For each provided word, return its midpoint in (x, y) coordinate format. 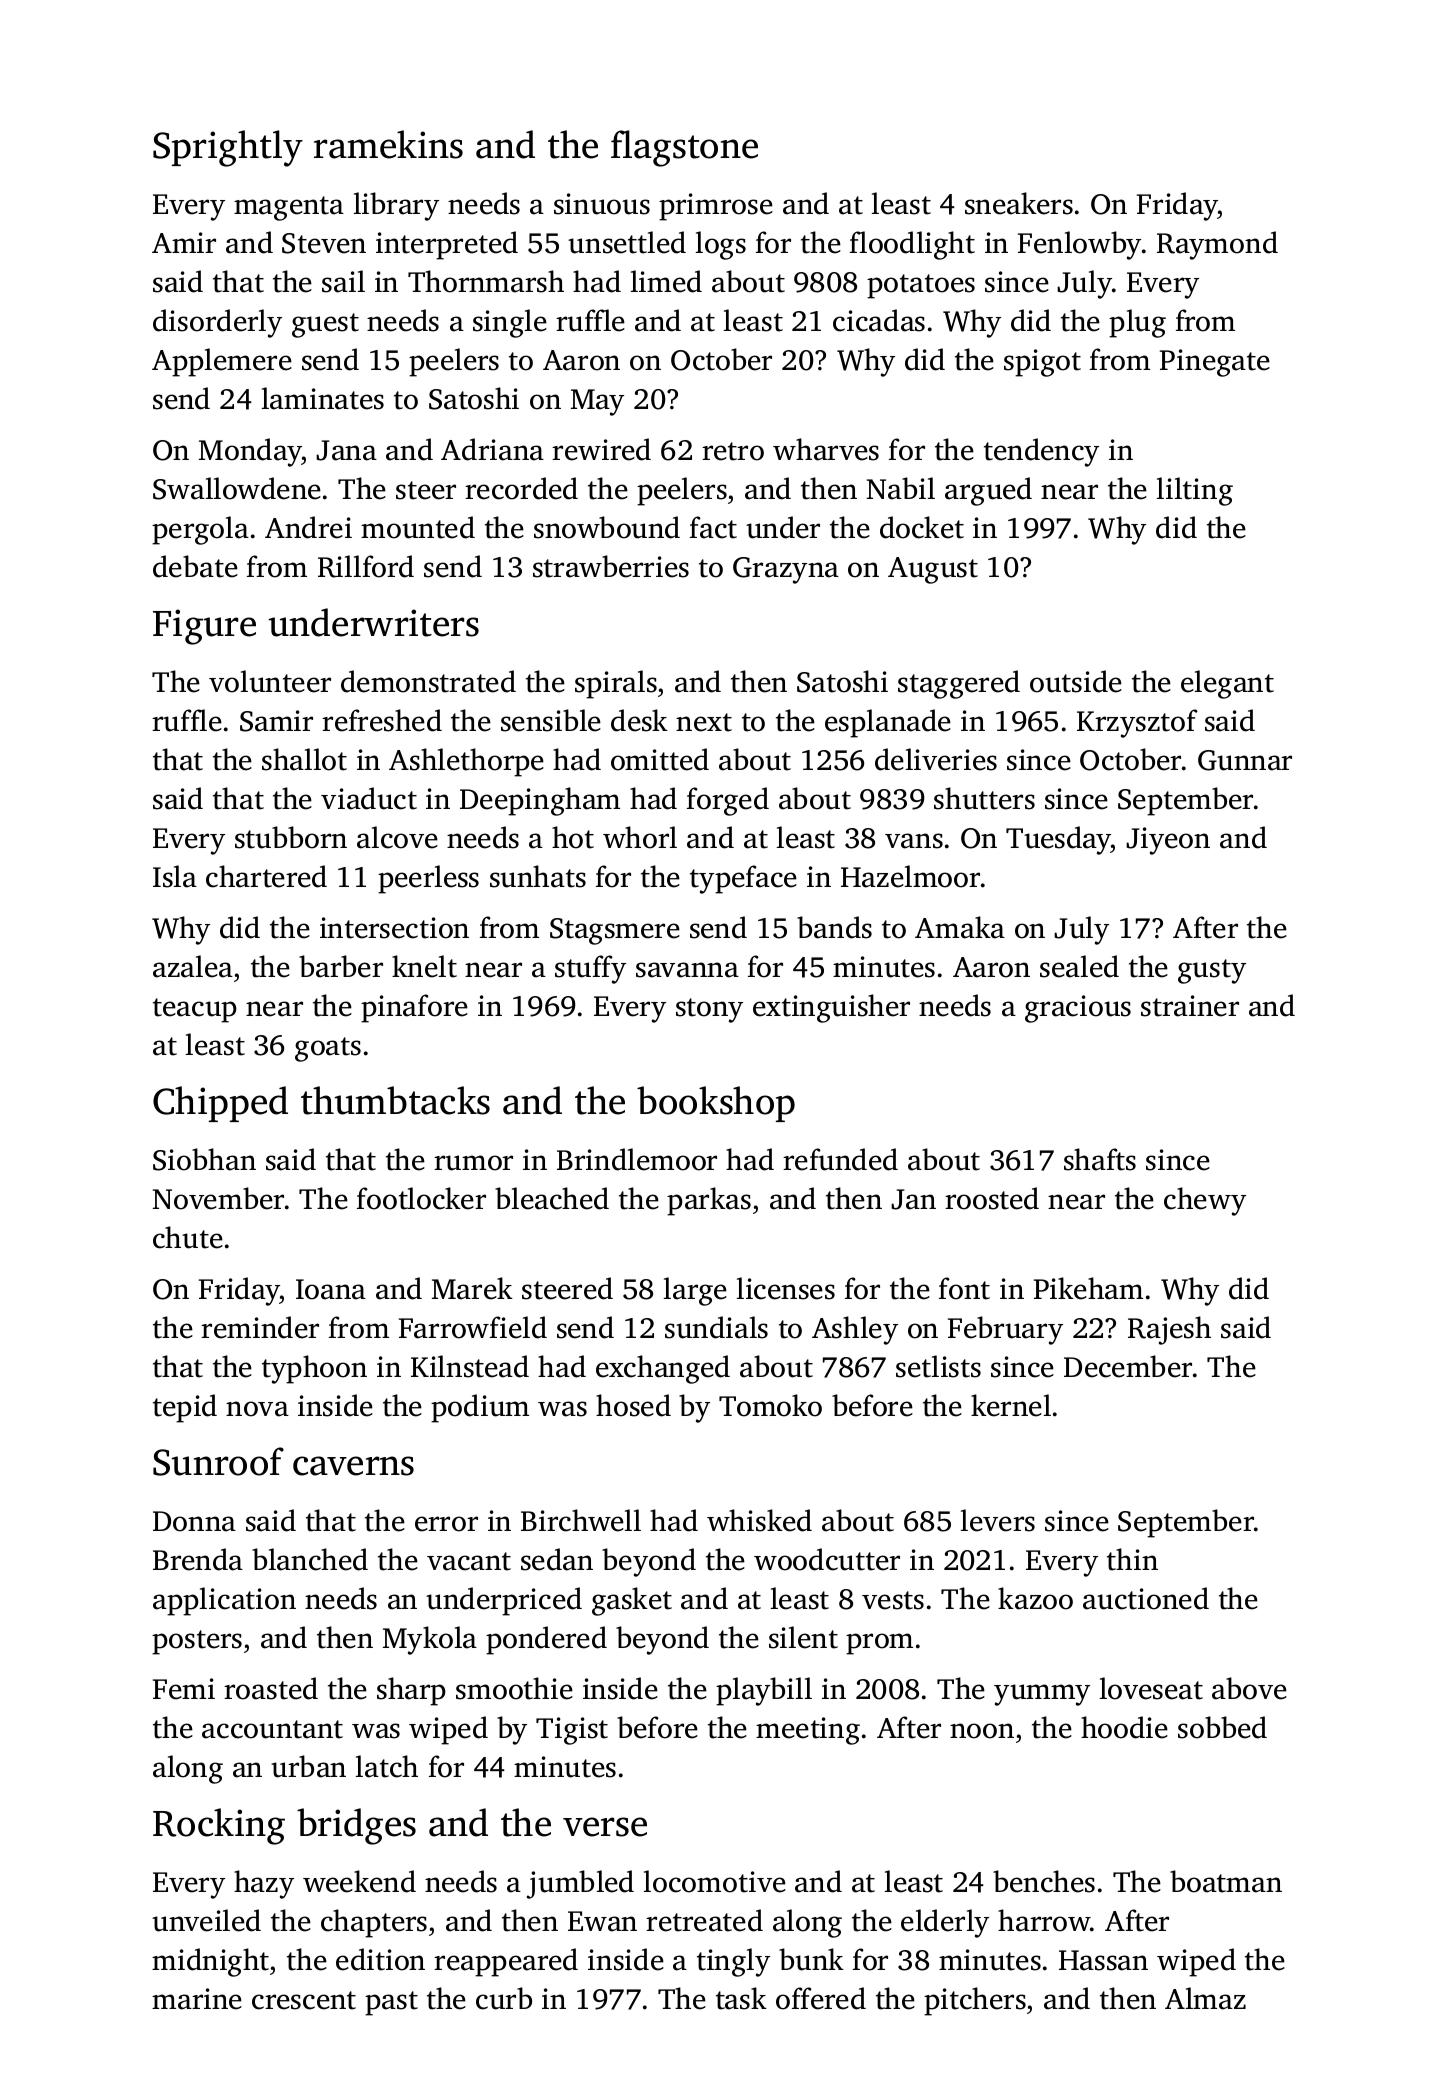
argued (988, 491)
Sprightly (228, 148)
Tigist (572, 1731)
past (391, 2003)
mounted (418, 527)
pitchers (975, 2001)
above (1249, 1688)
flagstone (684, 148)
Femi (184, 1689)
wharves (826, 449)
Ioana (331, 1289)
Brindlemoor (637, 1159)
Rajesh (1169, 1330)
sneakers (1019, 203)
